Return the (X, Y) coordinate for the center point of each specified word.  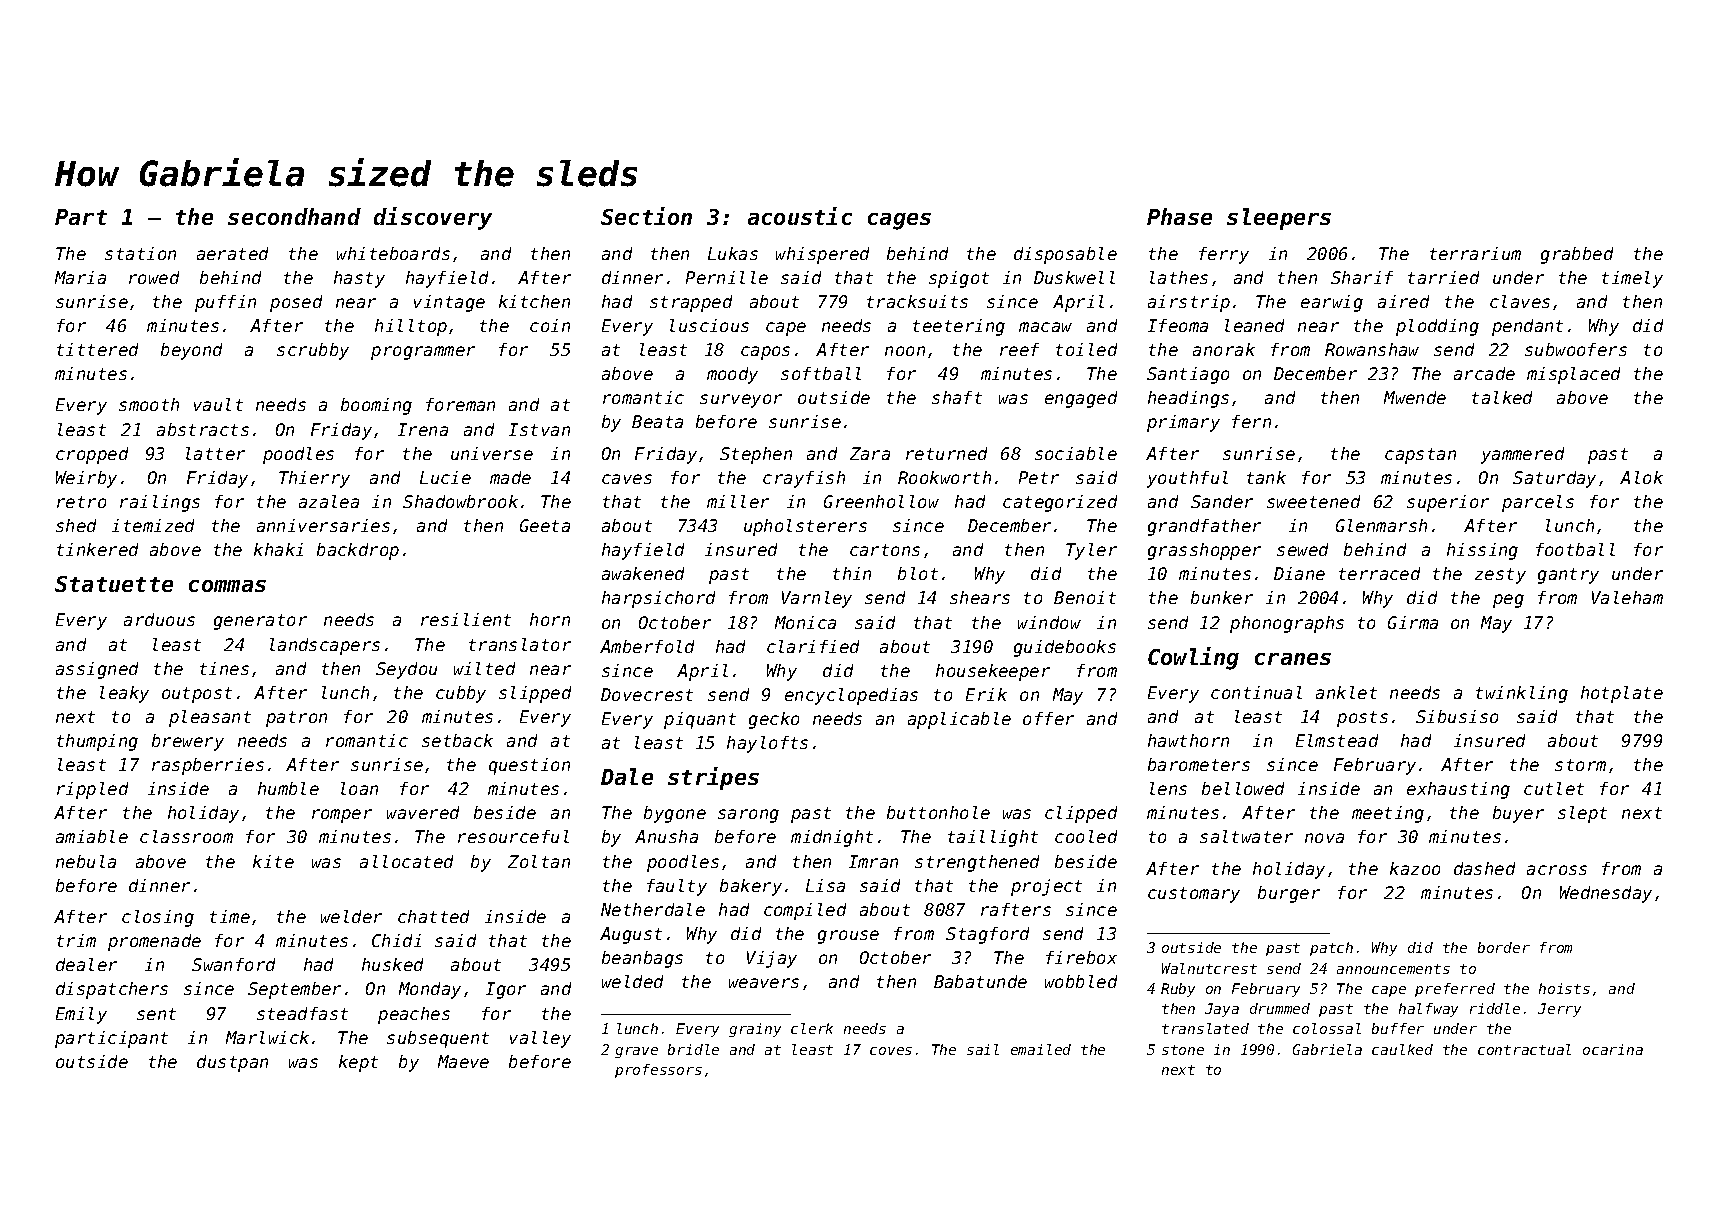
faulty (677, 887)
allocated (406, 861)
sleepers (1279, 219)
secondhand (294, 216)
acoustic (800, 216)
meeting (1388, 814)
